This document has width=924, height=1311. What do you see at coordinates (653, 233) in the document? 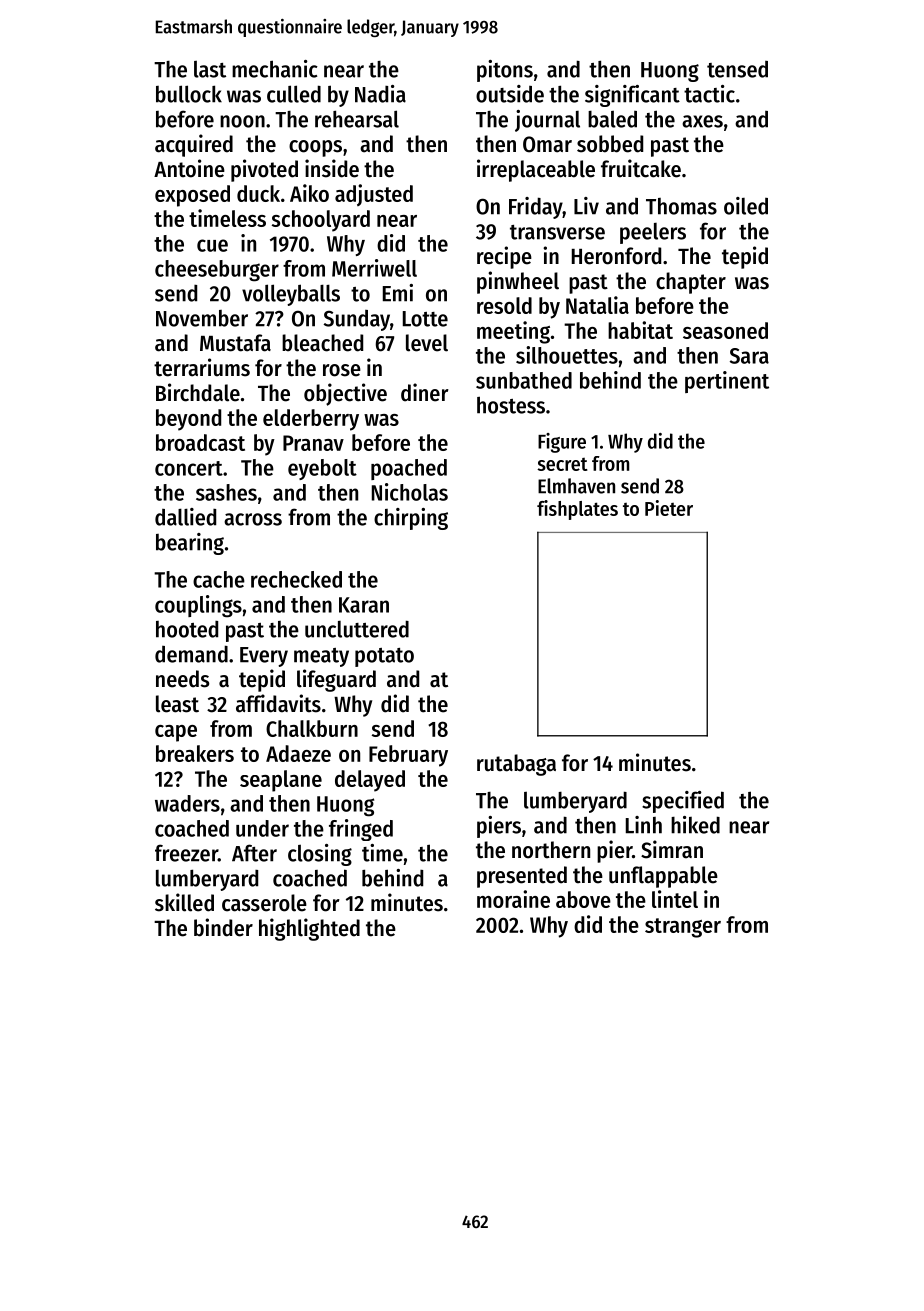
I see `peelers` at bounding box center [653, 233].
